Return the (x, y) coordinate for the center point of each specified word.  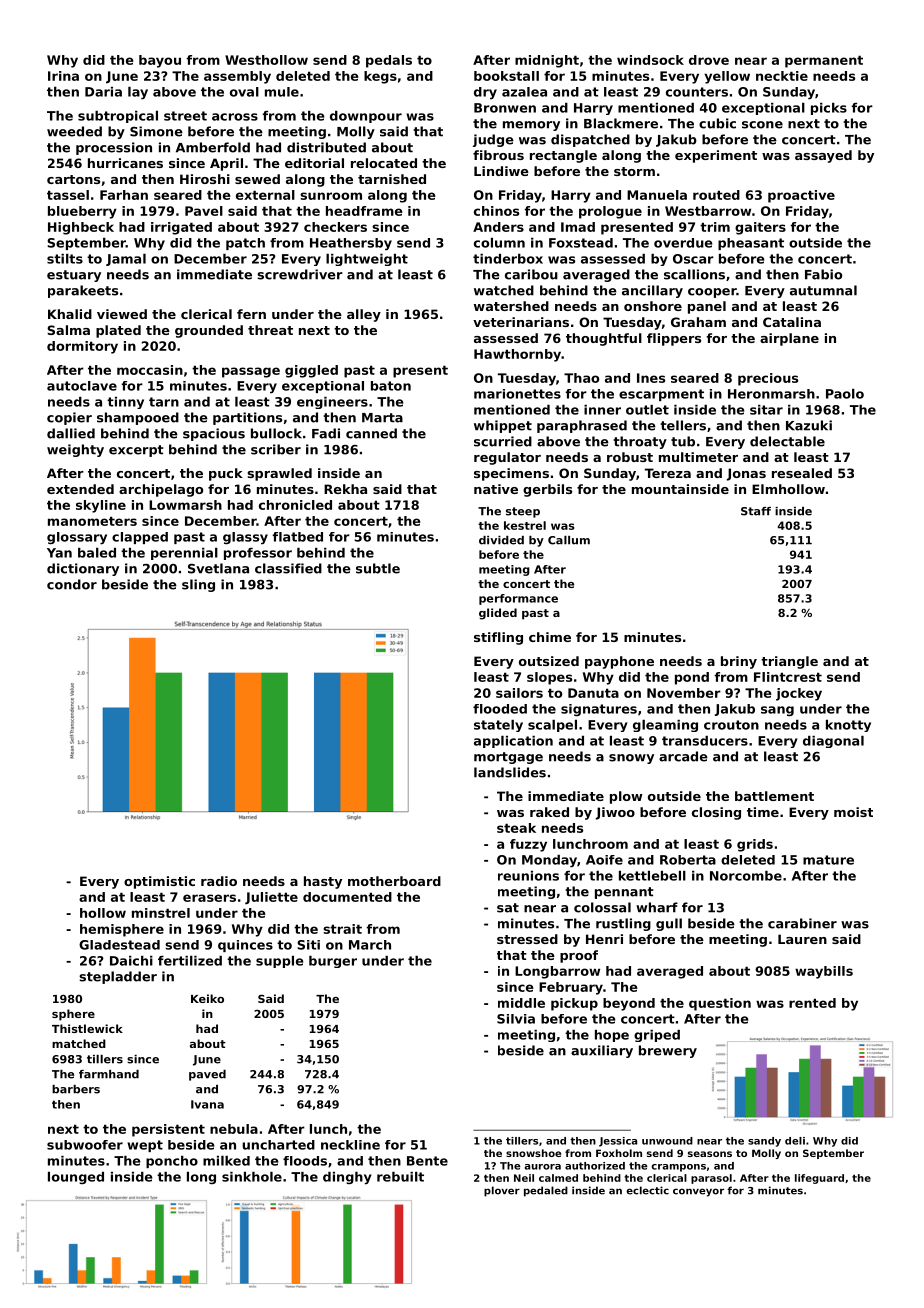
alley (364, 315)
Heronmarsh (771, 394)
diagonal (833, 742)
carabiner (802, 923)
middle (521, 1003)
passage (251, 372)
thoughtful (604, 339)
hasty (323, 882)
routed (716, 195)
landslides (510, 772)
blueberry (82, 212)
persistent (168, 1130)
